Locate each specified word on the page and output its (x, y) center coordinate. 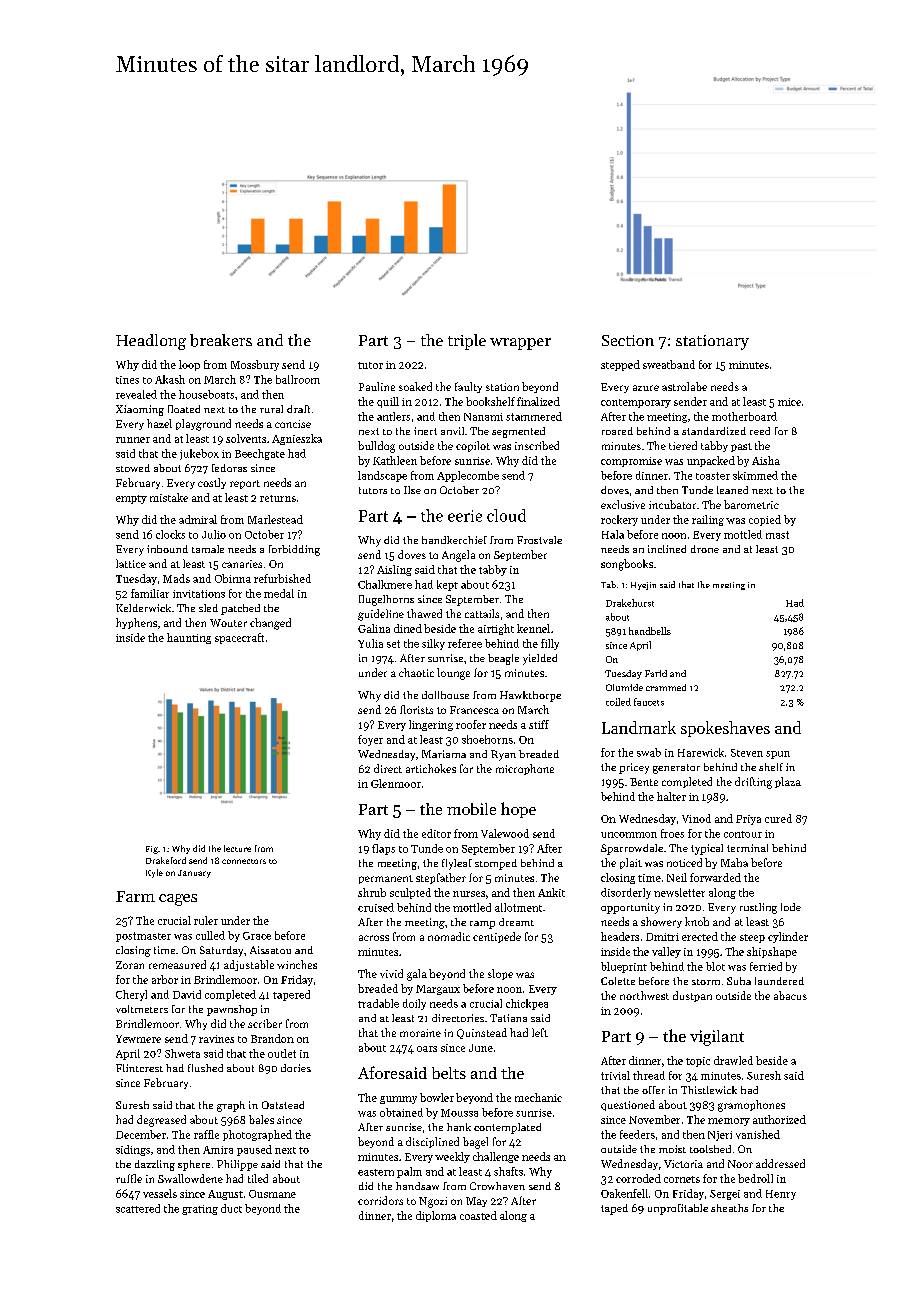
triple (467, 342)
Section (628, 340)
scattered (138, 1208)
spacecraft (239, 638)
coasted (478, 1215)
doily (414, 1004)
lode (791, 907)
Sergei (725, 1195)
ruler (206, 920)
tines (127, 380)
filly (550, 644)
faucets (649, 702)
